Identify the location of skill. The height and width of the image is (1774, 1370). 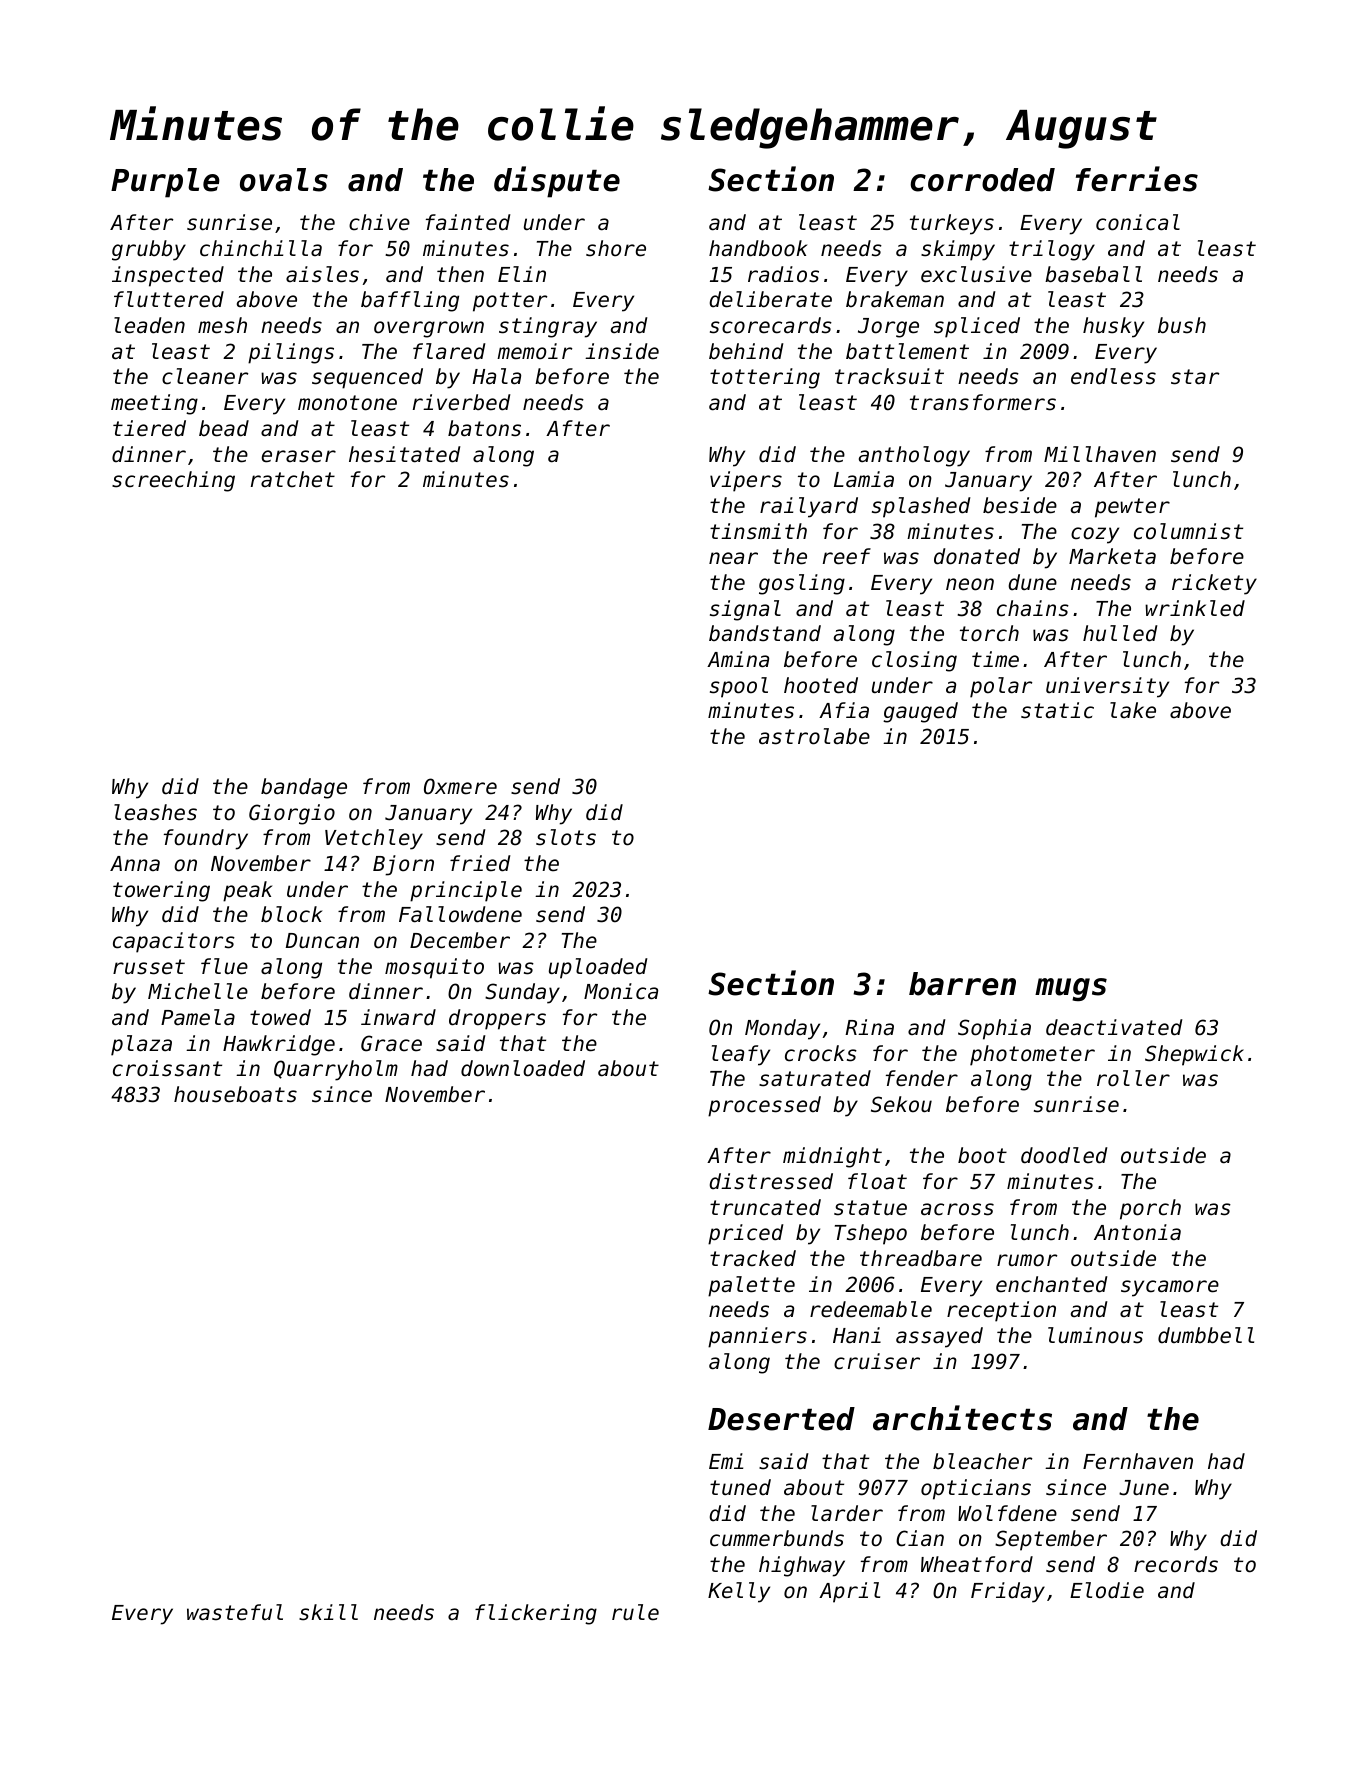
(328, 1612).
